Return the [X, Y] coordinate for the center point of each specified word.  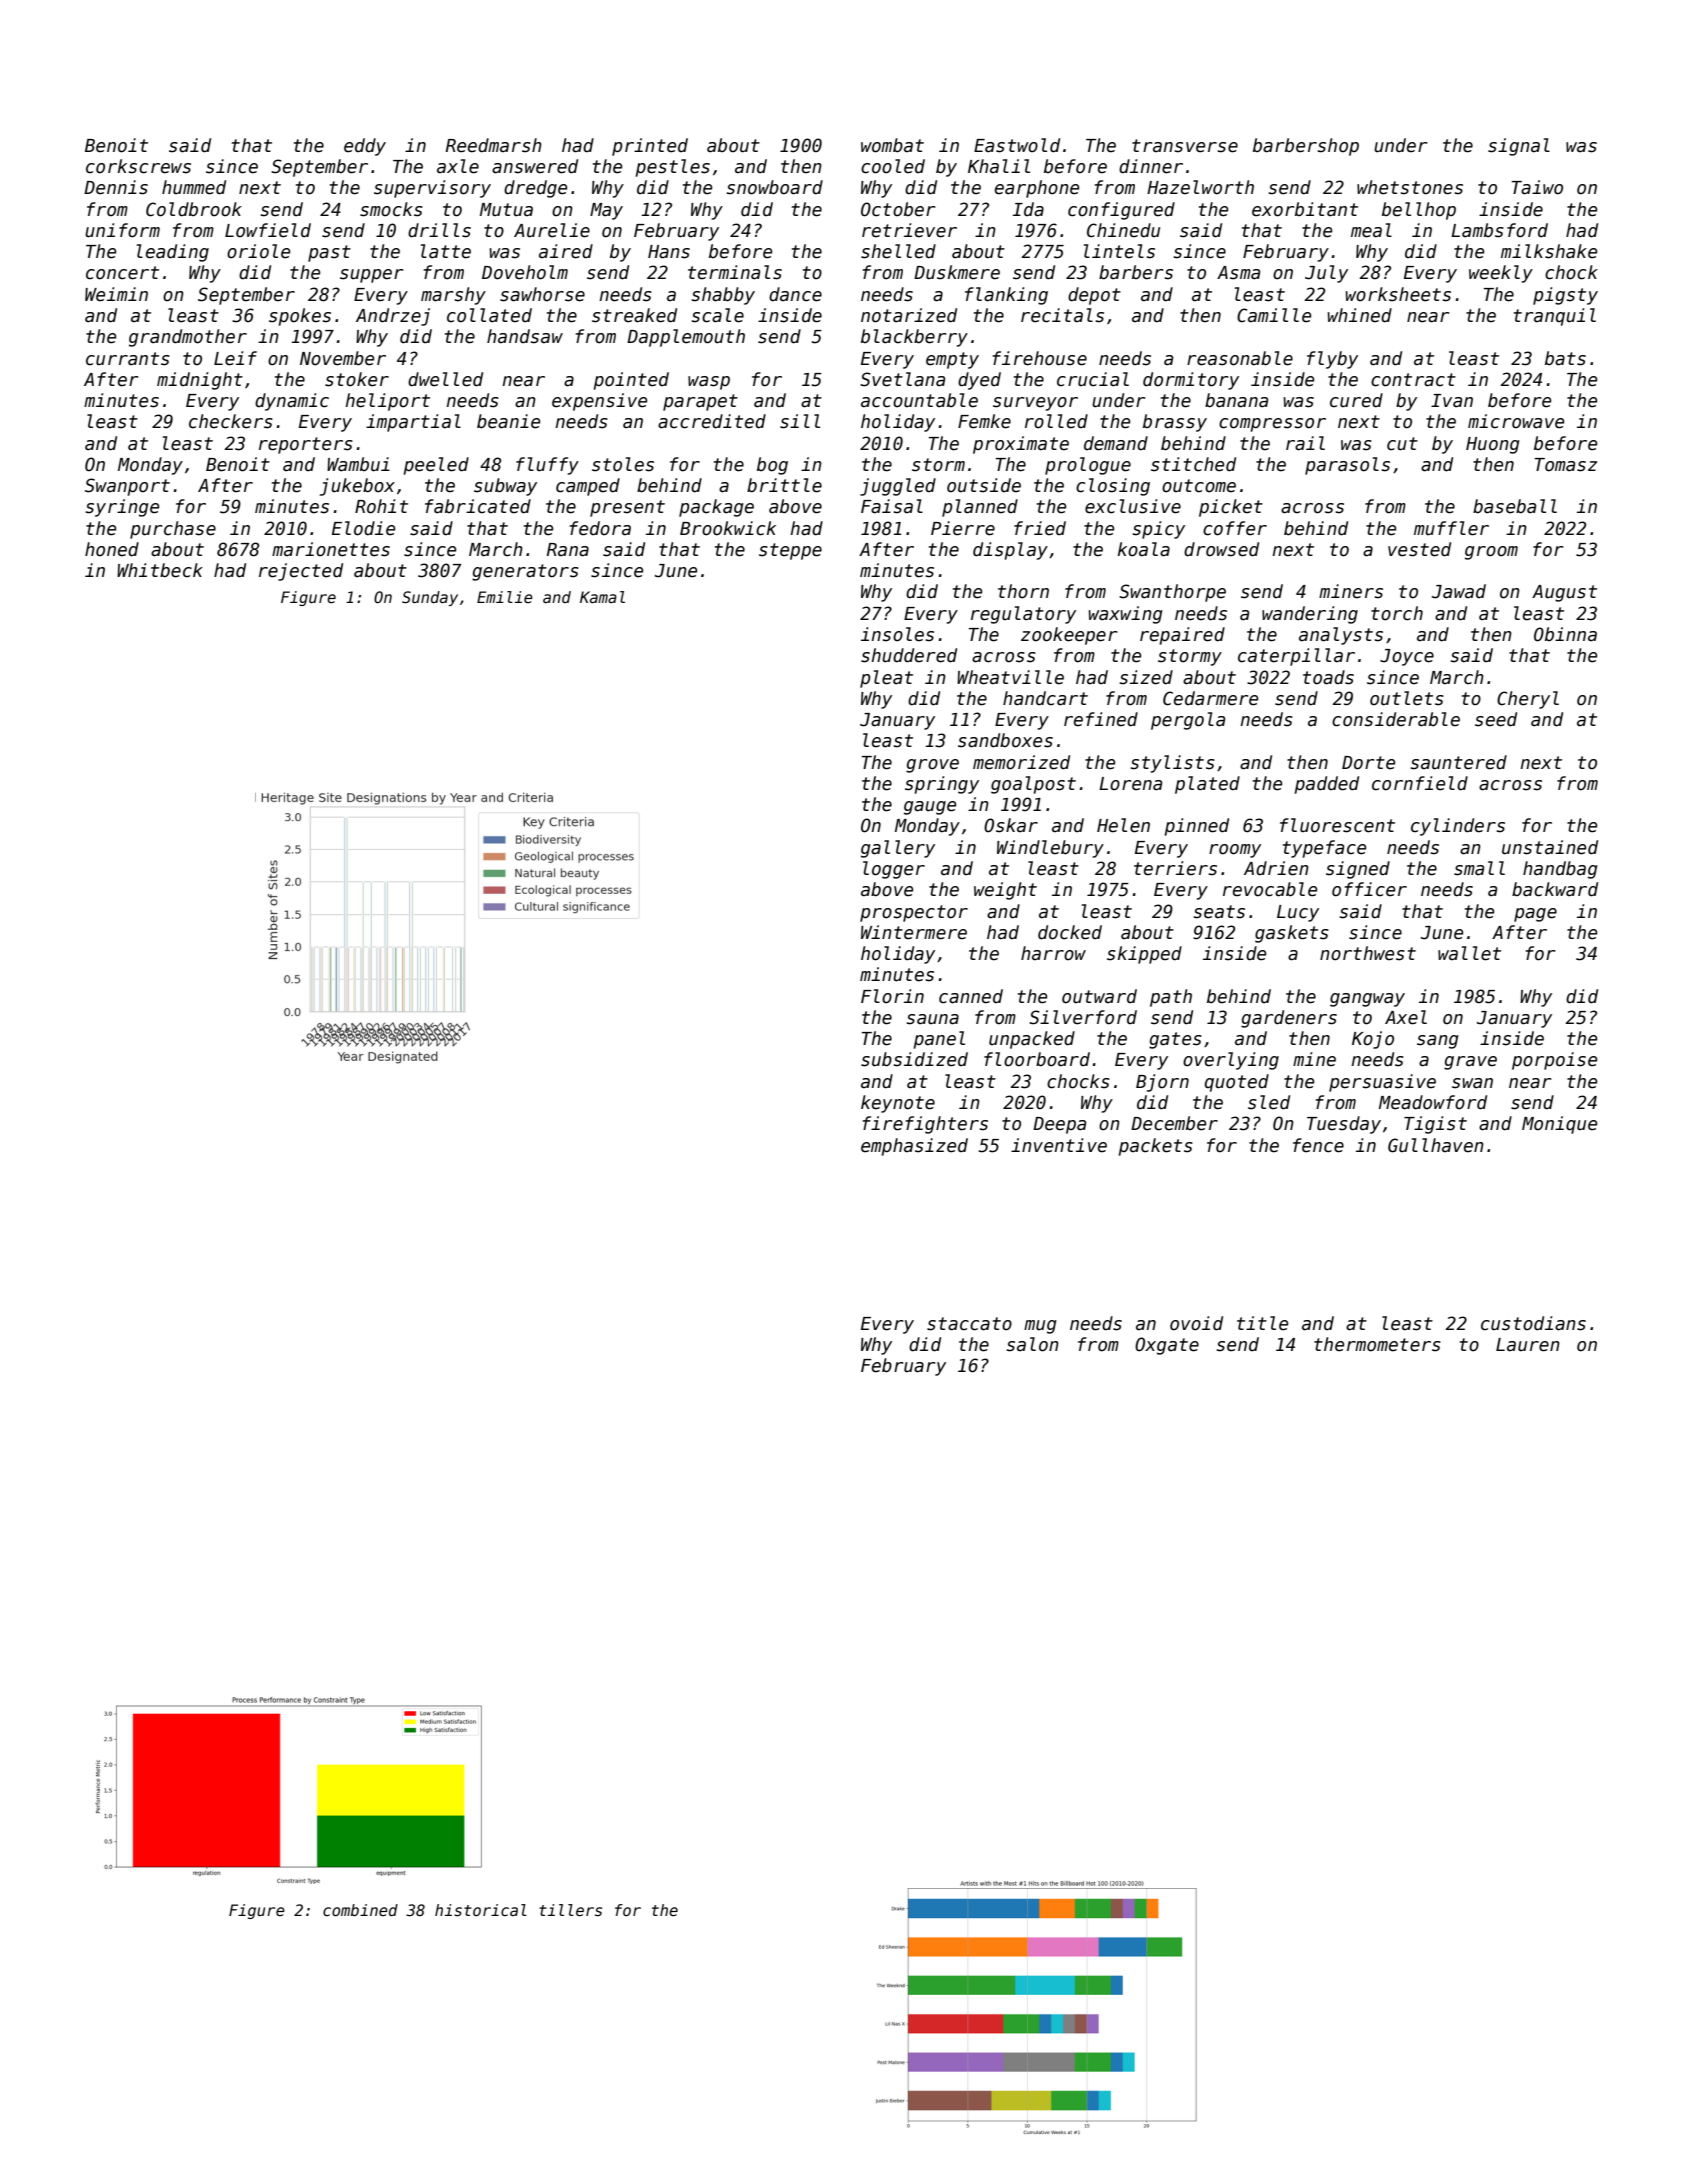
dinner [1151, 166]
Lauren [1528, 1345]
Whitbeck [160, 570]
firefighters [925, 1125]
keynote [898, 1104]
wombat [892, 145]
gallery [898, 849]
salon [1032, 1344]
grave [1470, 1063]
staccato [969, 1324]
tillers [570, 1910]
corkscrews [138, 166]
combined [360, 1910]
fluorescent [1337, 825]
